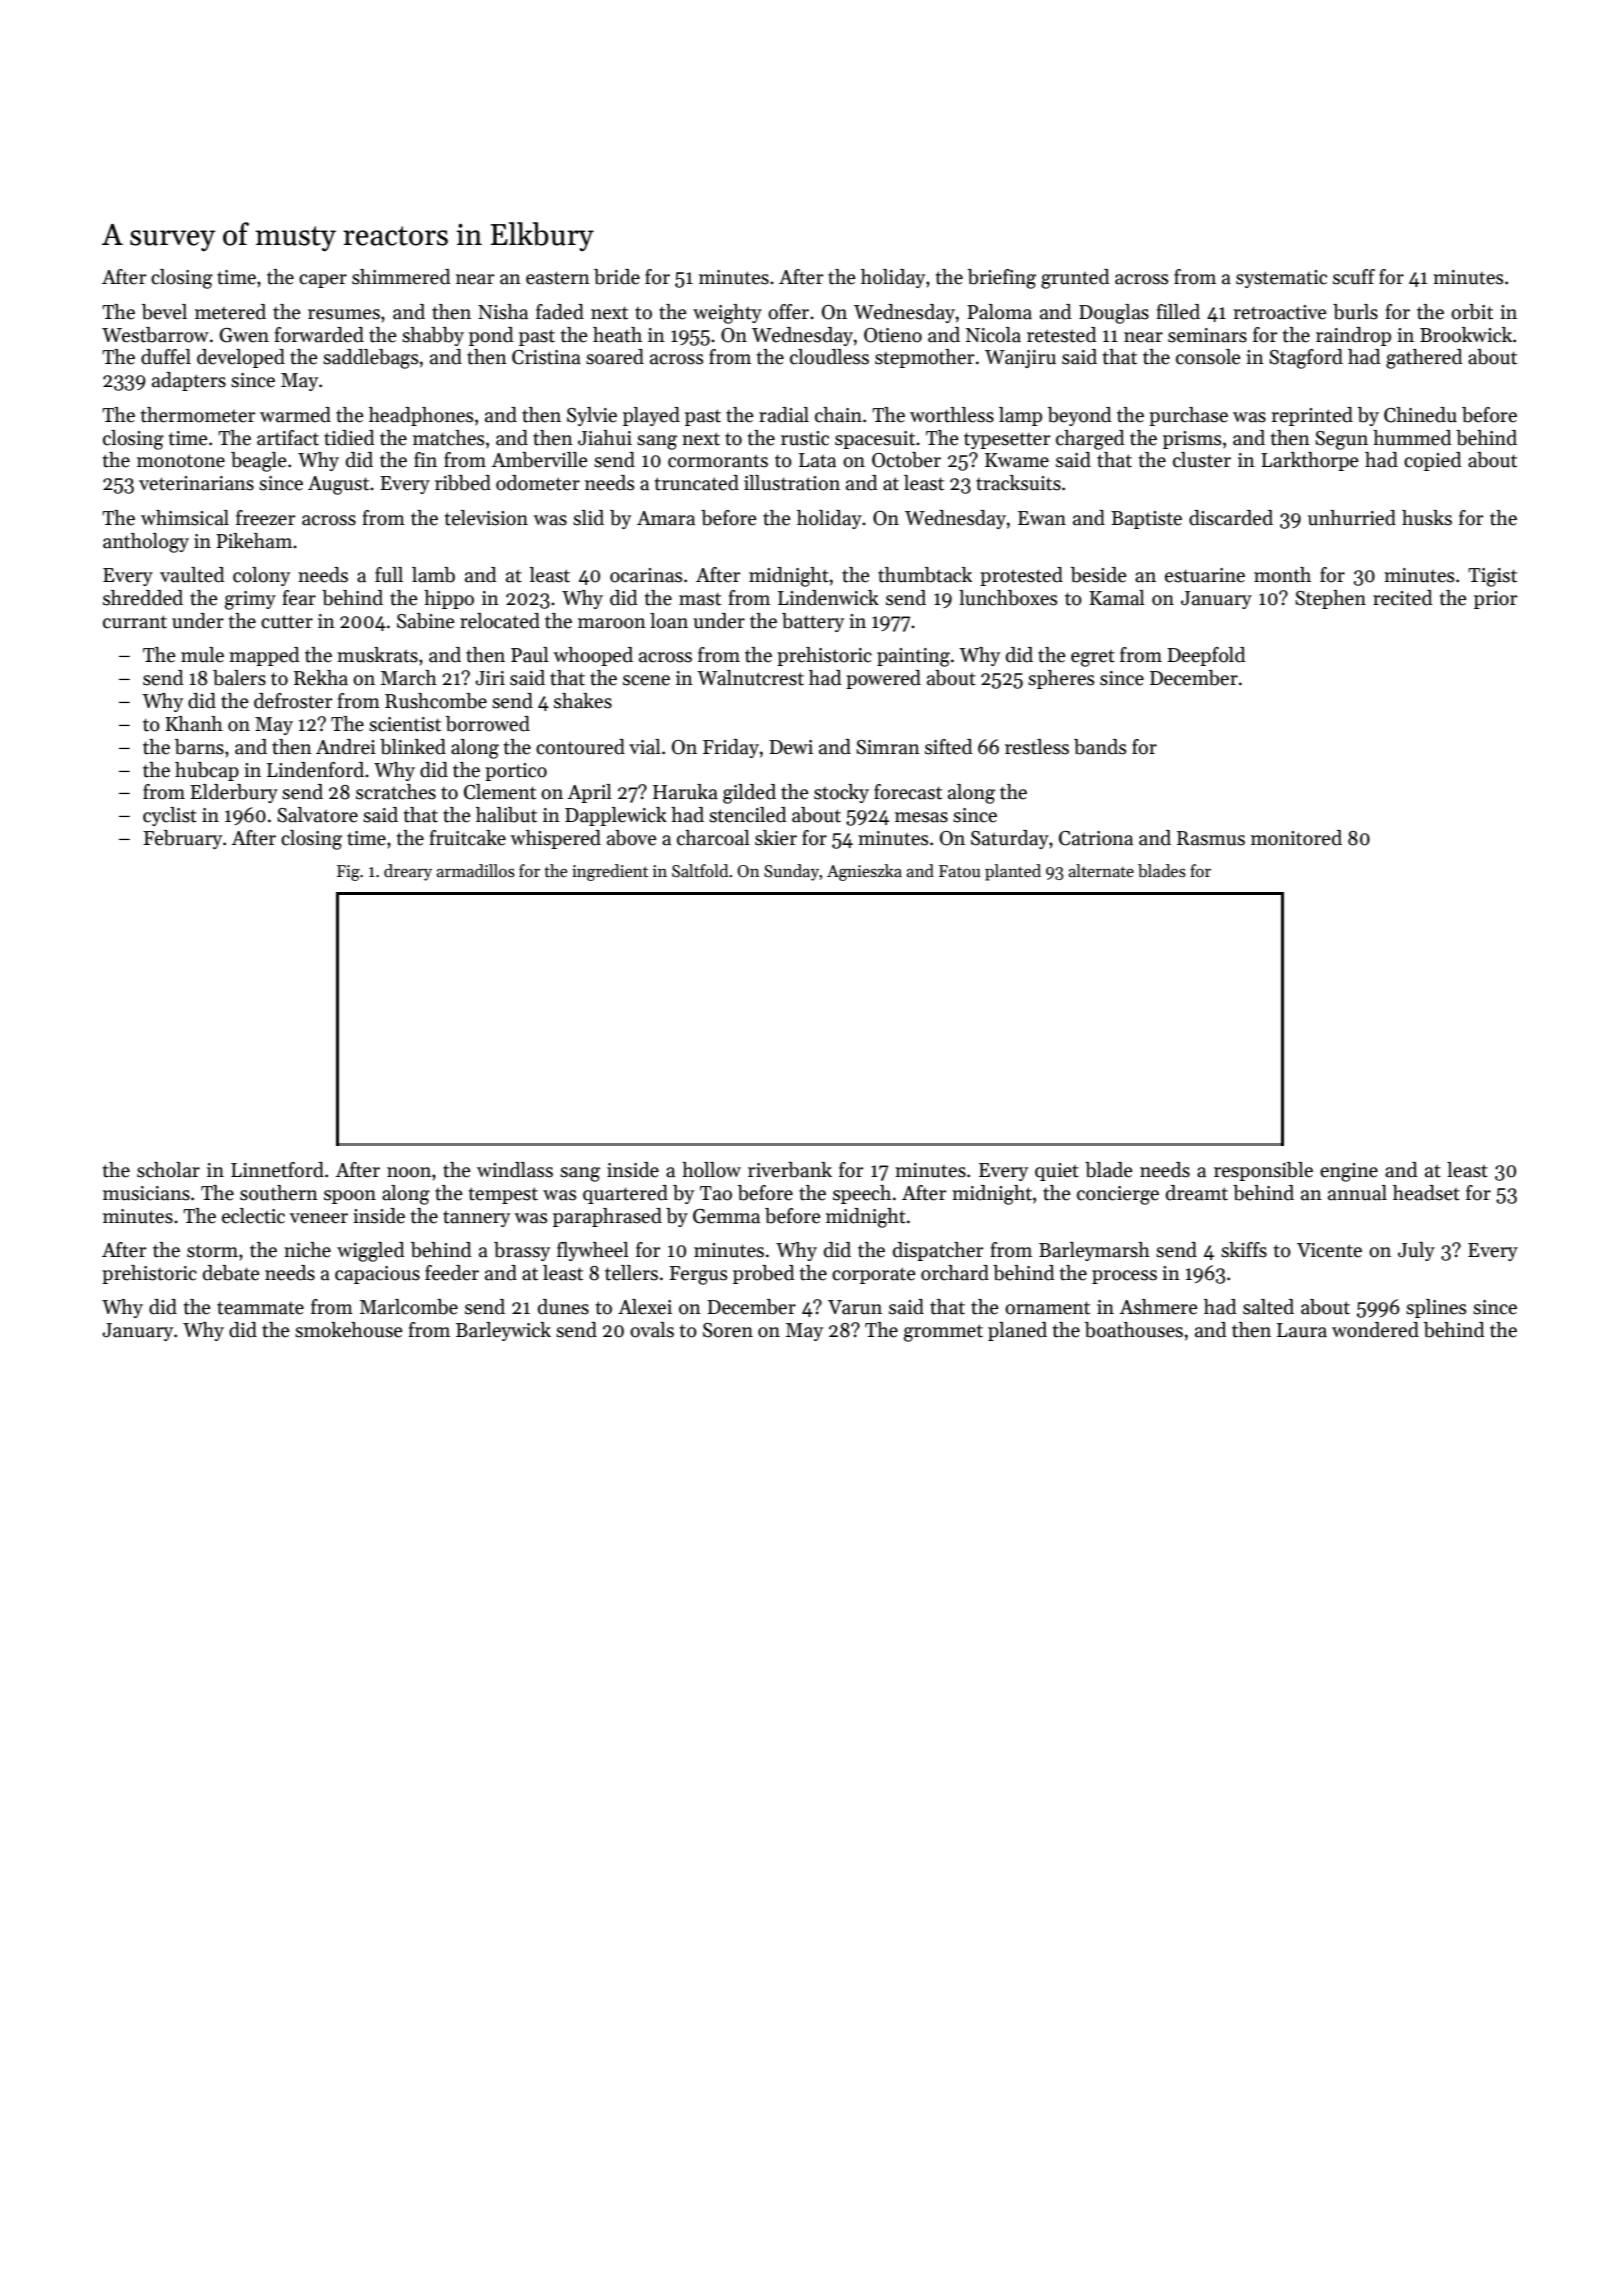  I want to click on muskrats, so click(377, 655).
